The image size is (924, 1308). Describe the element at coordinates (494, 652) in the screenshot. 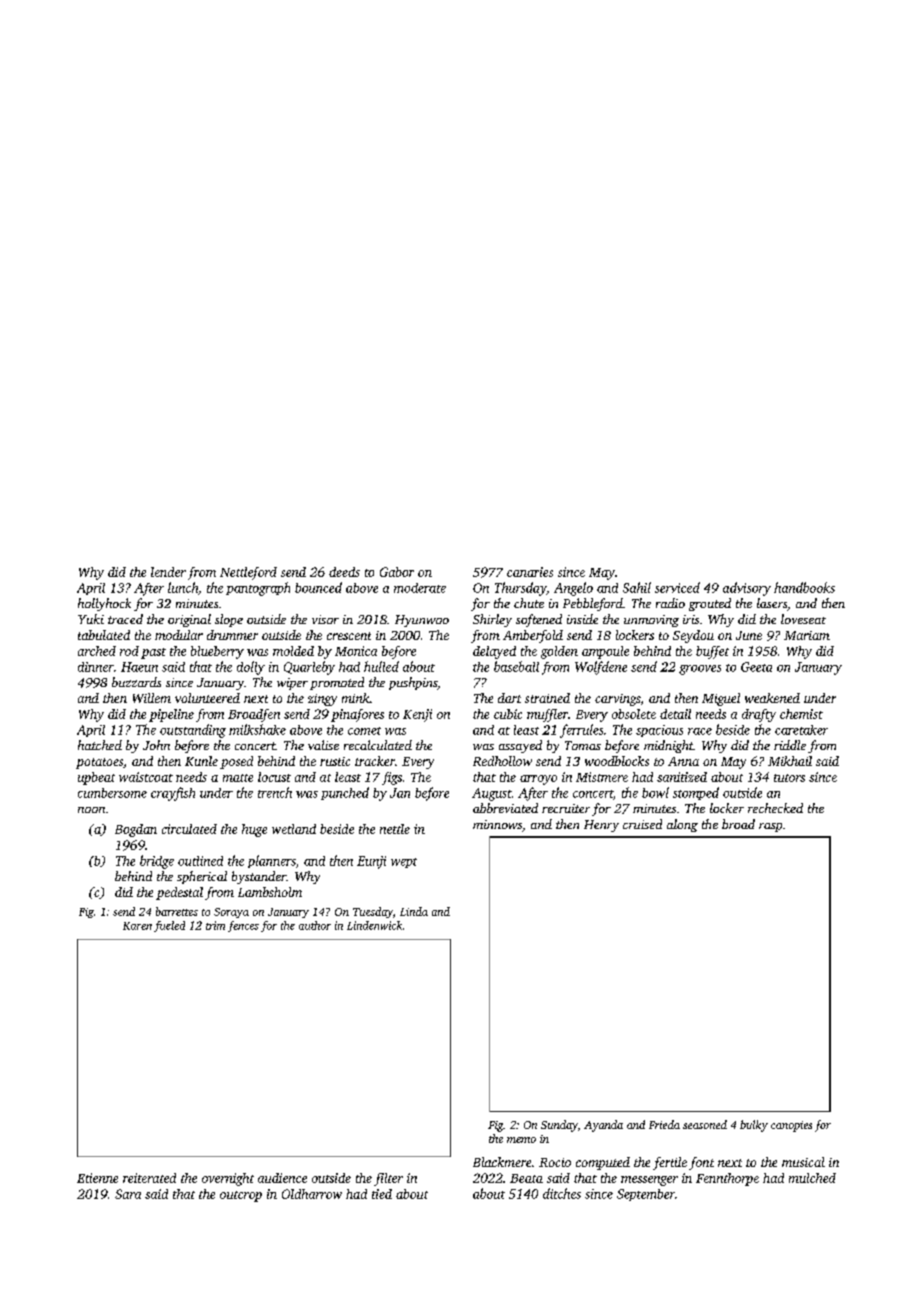

I see `delayed` at that location.
